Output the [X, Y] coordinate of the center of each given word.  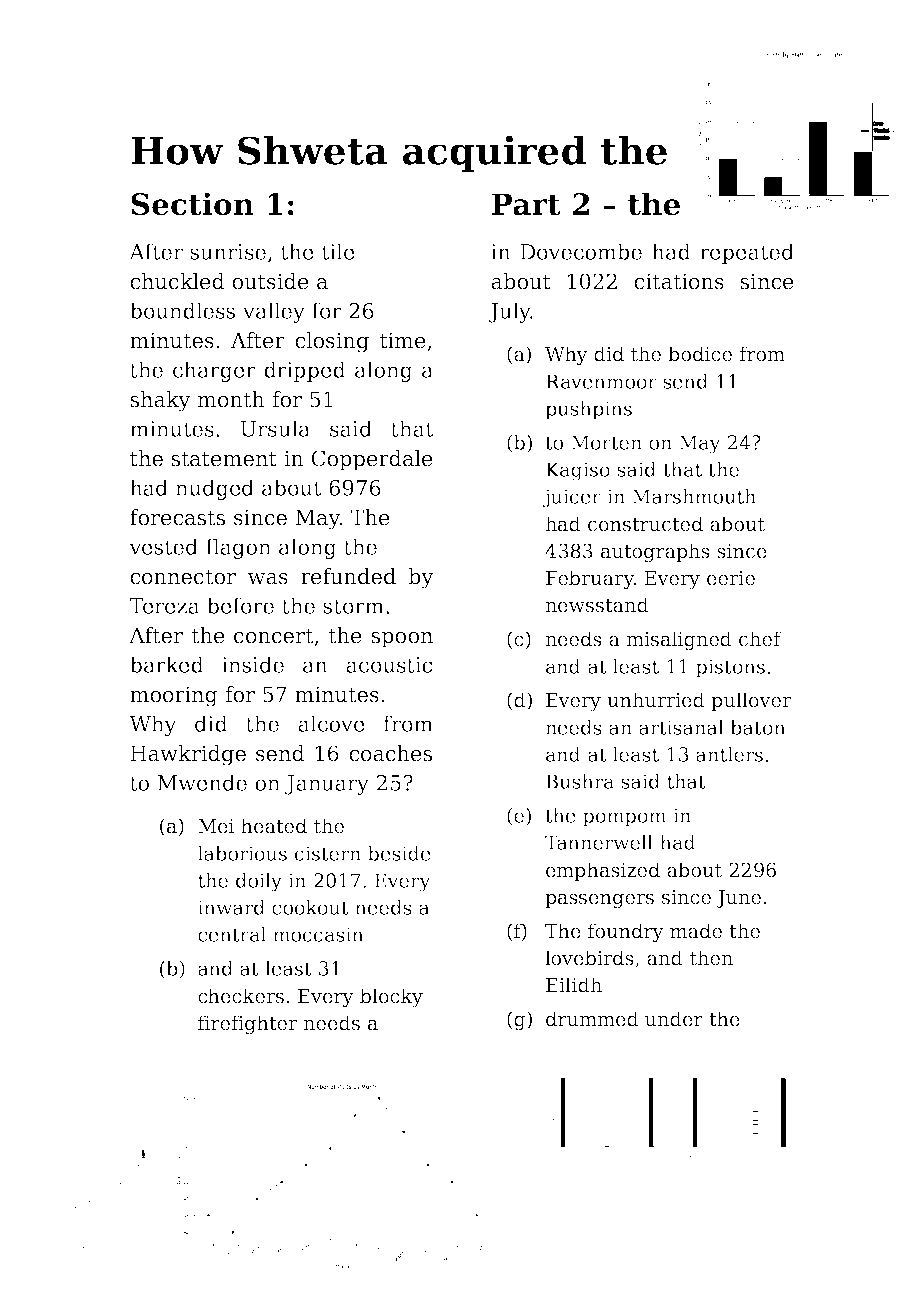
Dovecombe [581, 251]
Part [526, 204]
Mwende [202, 782]
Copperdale [372, 460]
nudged [215, 489]
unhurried [656, 700]
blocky [391, 997]
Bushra [580, 781]
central [232, 934]
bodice [700, 354]
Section [192, 204]
